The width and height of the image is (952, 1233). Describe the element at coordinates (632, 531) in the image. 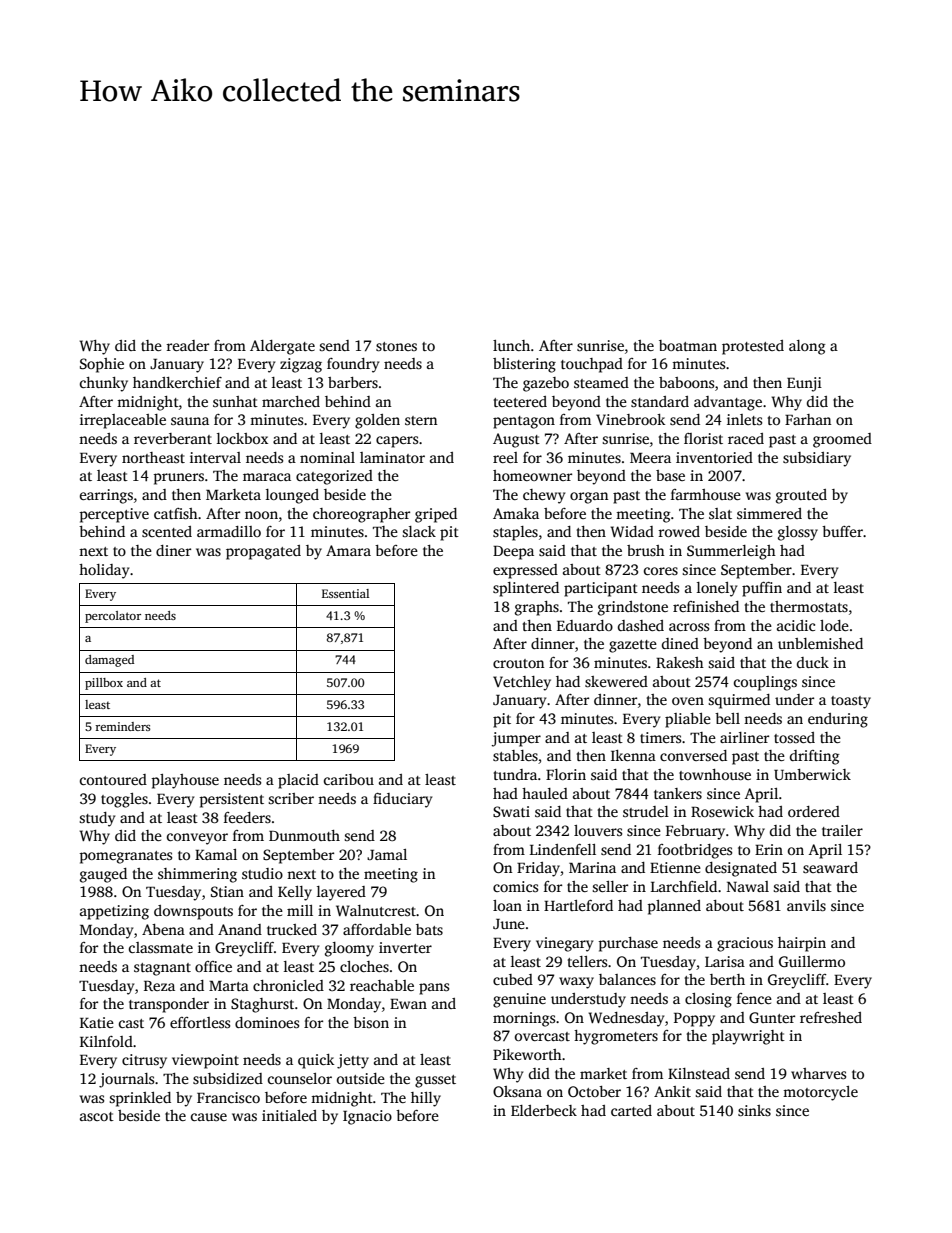

I see `Widad` at that location.
